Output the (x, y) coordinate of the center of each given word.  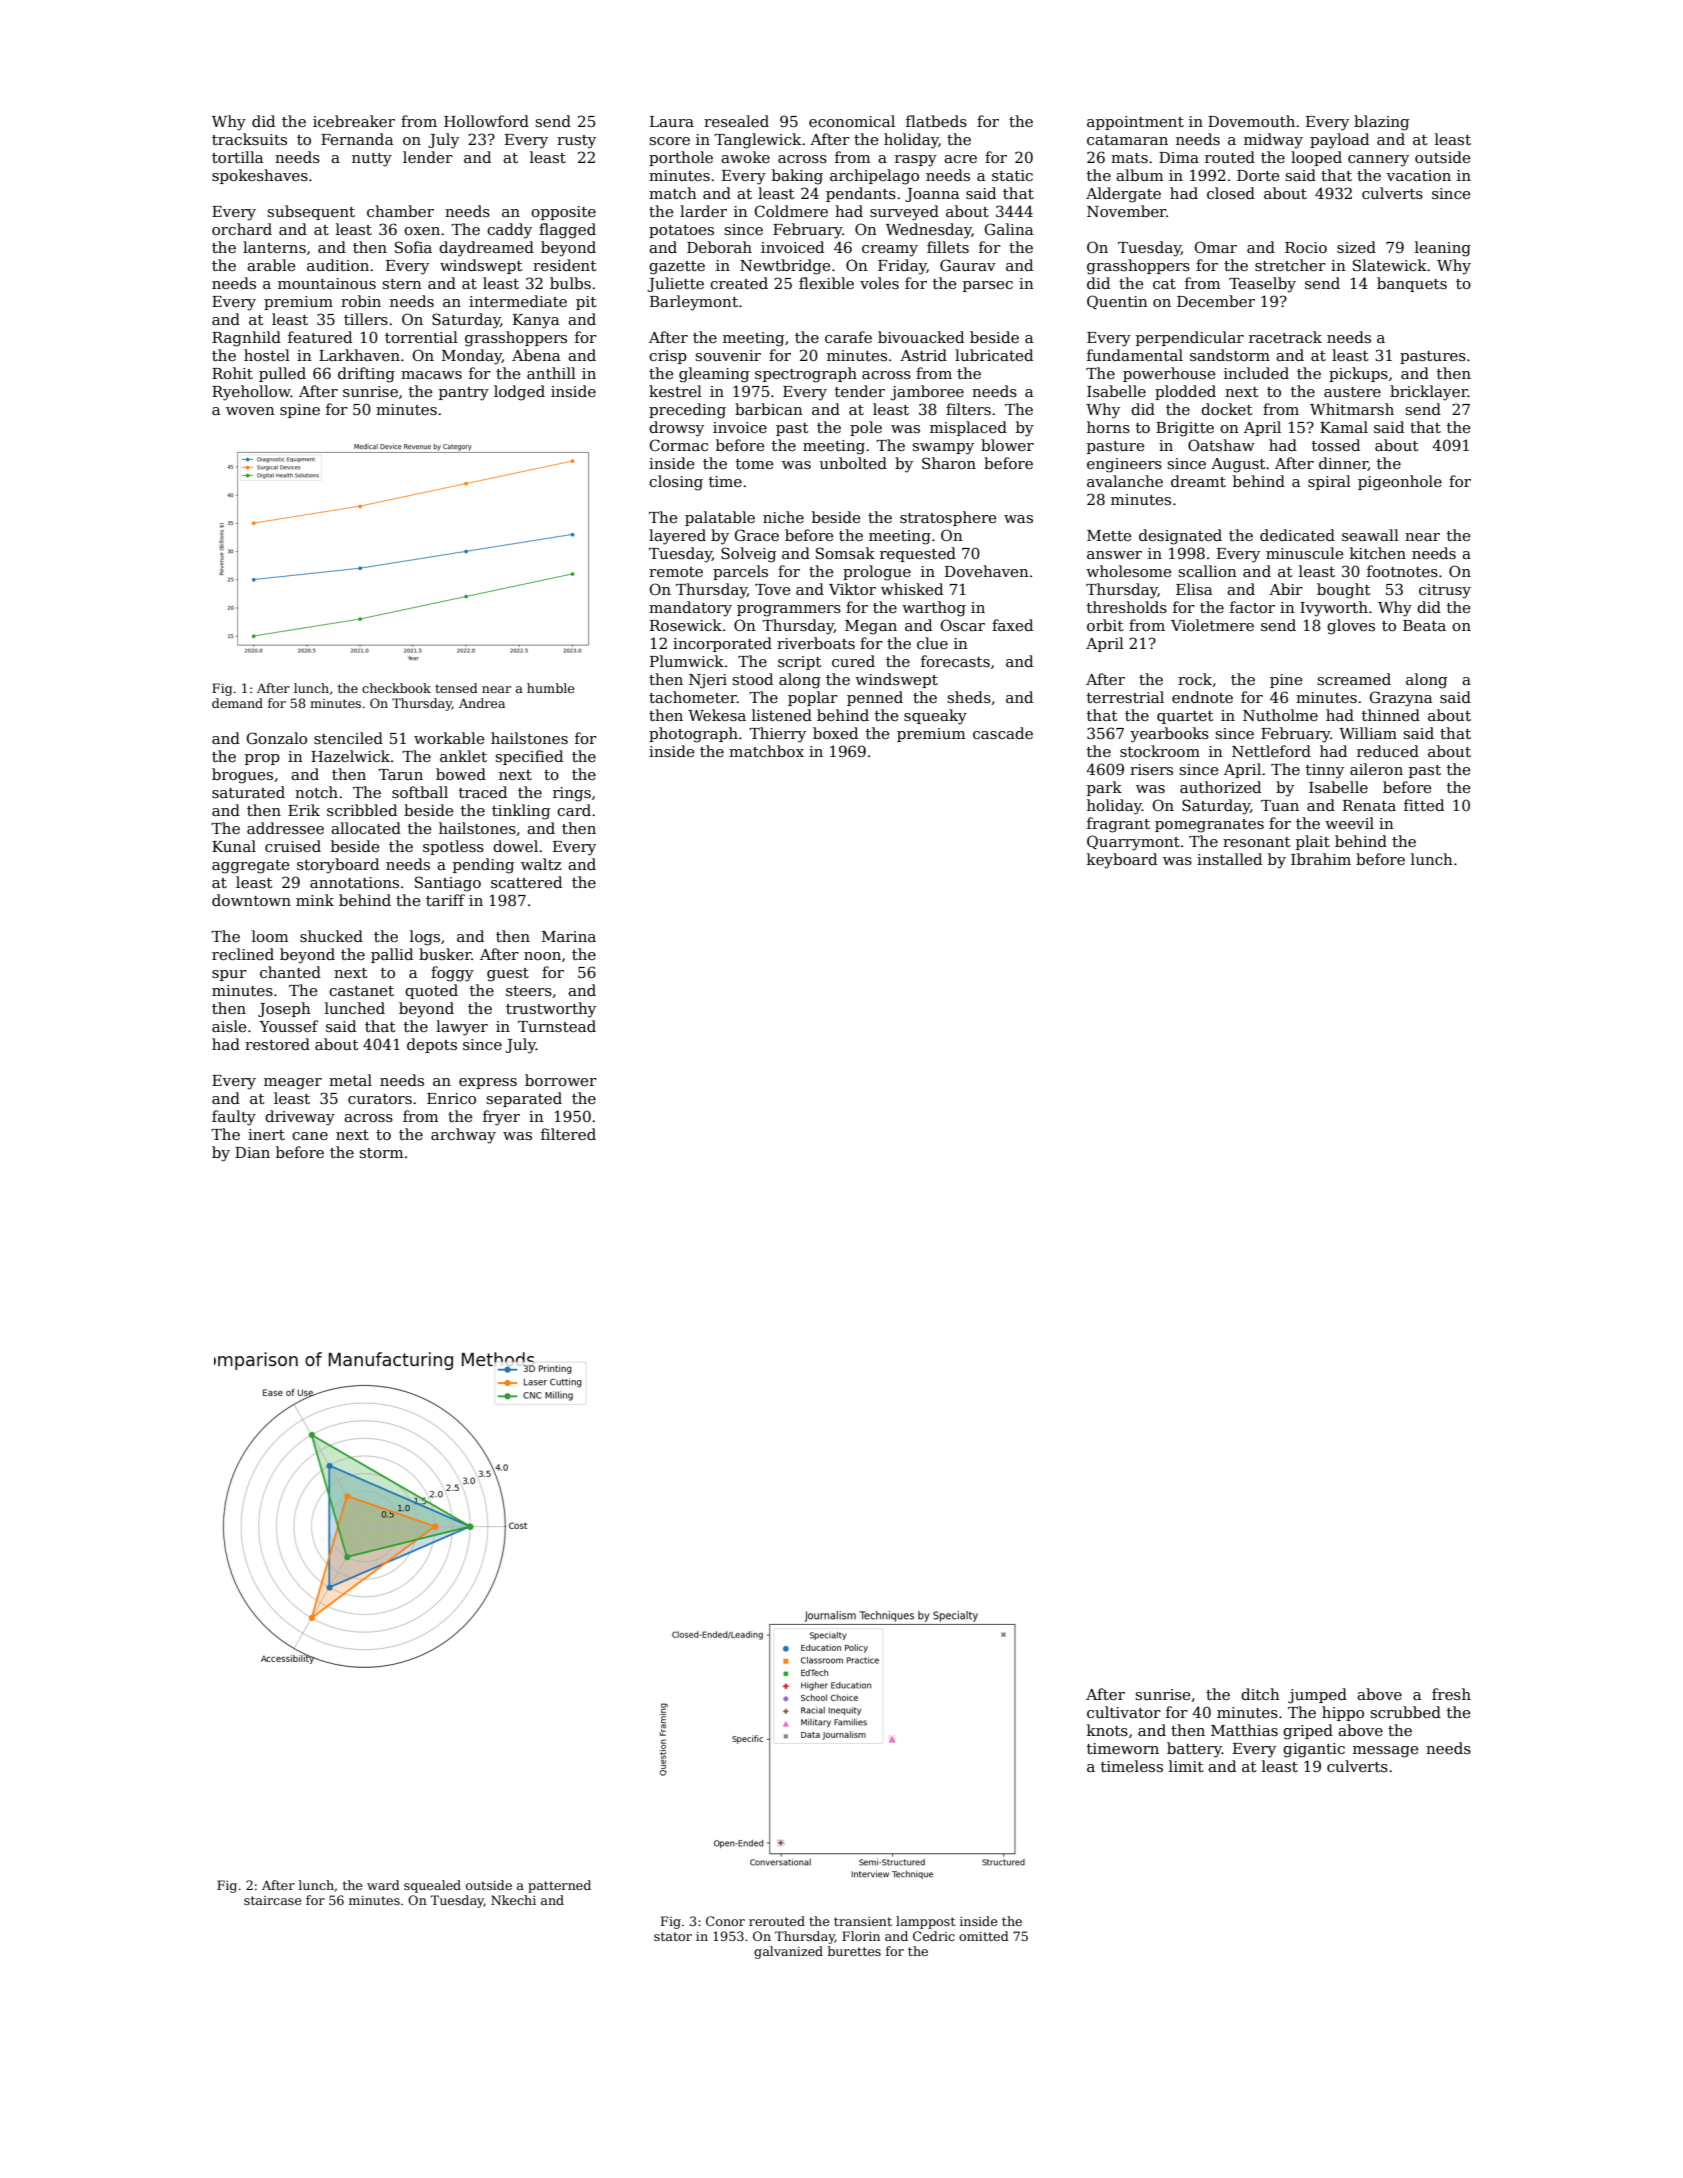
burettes (854, 1951)
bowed (461, 774)
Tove (772, 589)
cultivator (1124, 1712)
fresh (1451, 1694)
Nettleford (1271, 751)
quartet (1185, 717)
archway (463, 1136)
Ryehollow (251, 393)
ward (383, 1885)
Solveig (748, 555)
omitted (984, 1936)
